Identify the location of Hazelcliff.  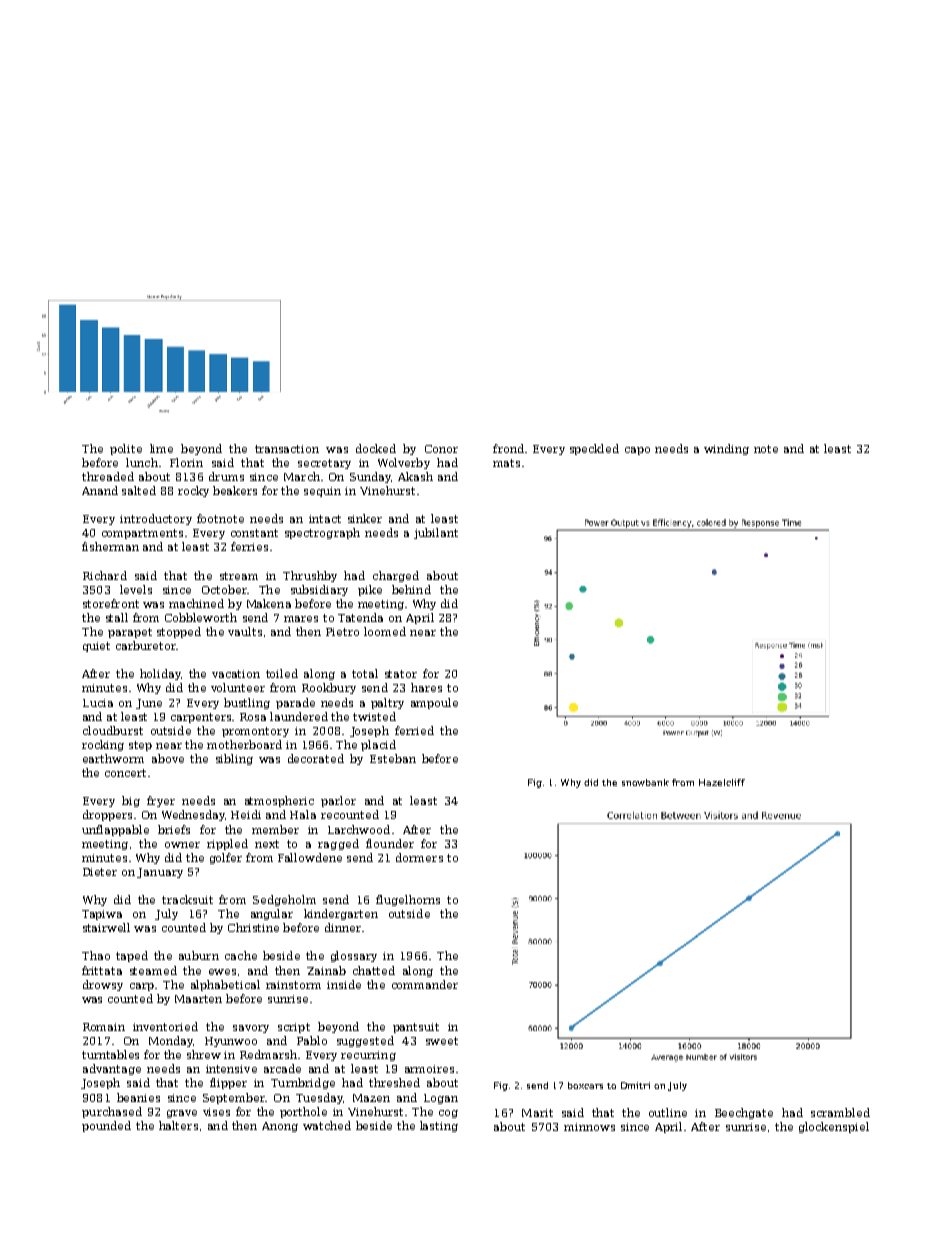
(722, 782).
